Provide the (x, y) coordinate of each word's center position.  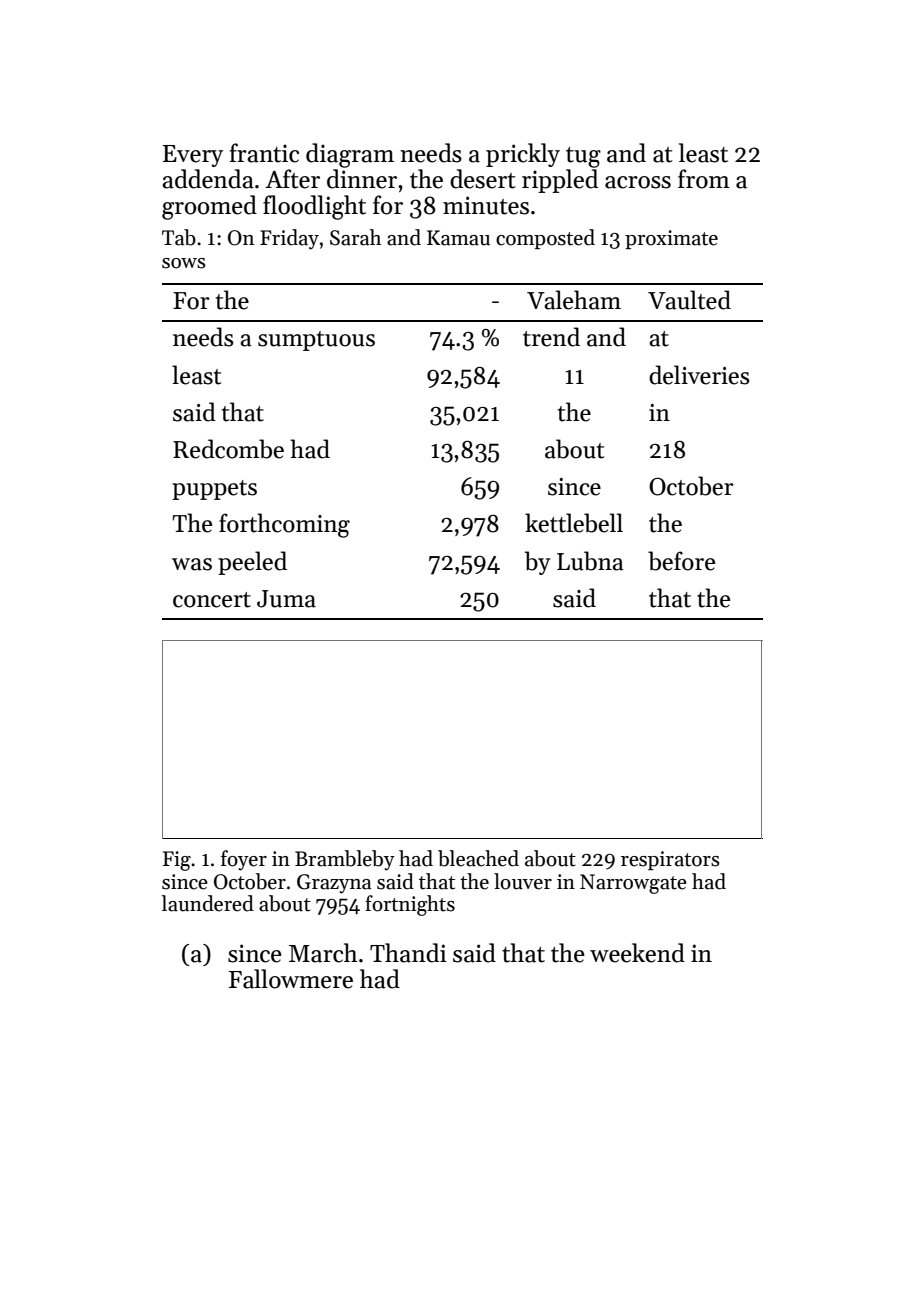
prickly (523, 155)
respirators (670, 860)
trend (551, 337)
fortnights (410, 905)
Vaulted (689, 300)
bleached (478, 858)
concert (212, 600)
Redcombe (228, 449)
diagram (350, 155)
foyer (244, 860)
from (704, 179)
